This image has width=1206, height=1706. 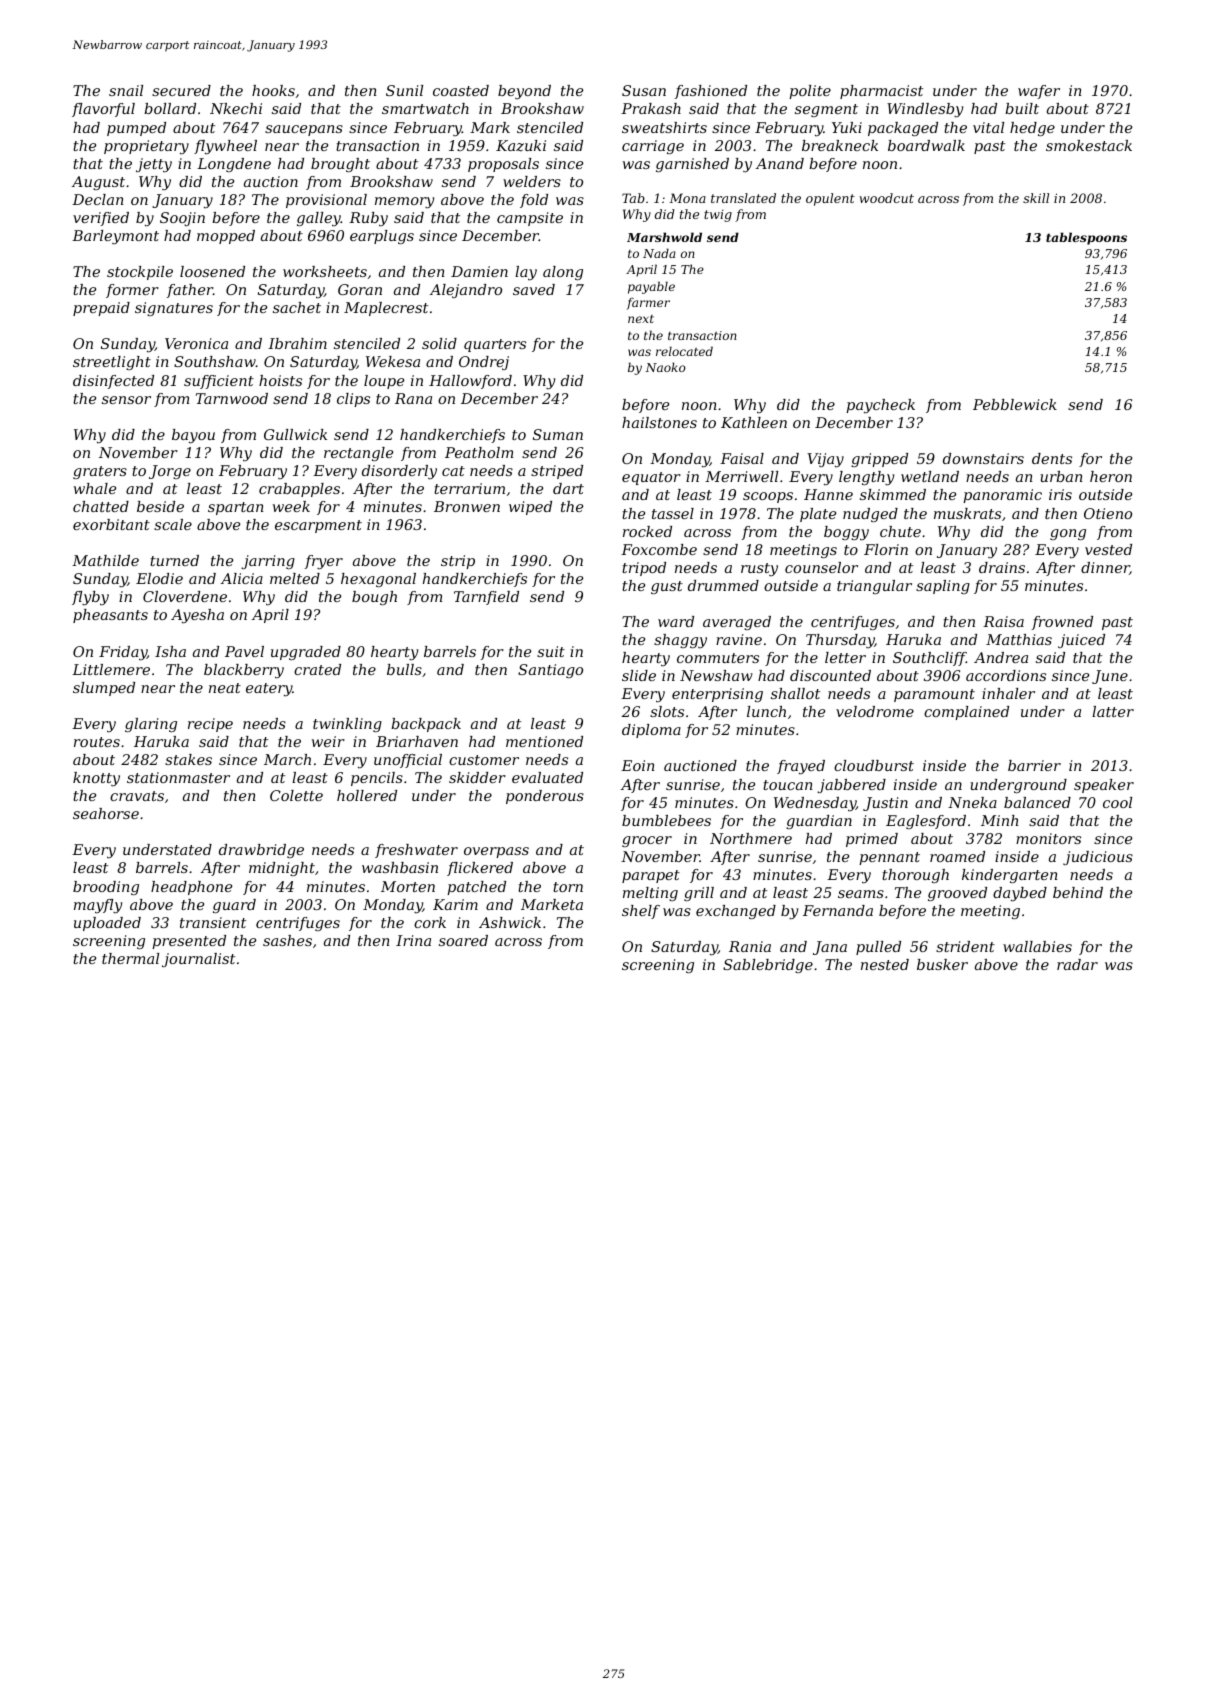 I want to click on twig, so click(x=718, y=216).
